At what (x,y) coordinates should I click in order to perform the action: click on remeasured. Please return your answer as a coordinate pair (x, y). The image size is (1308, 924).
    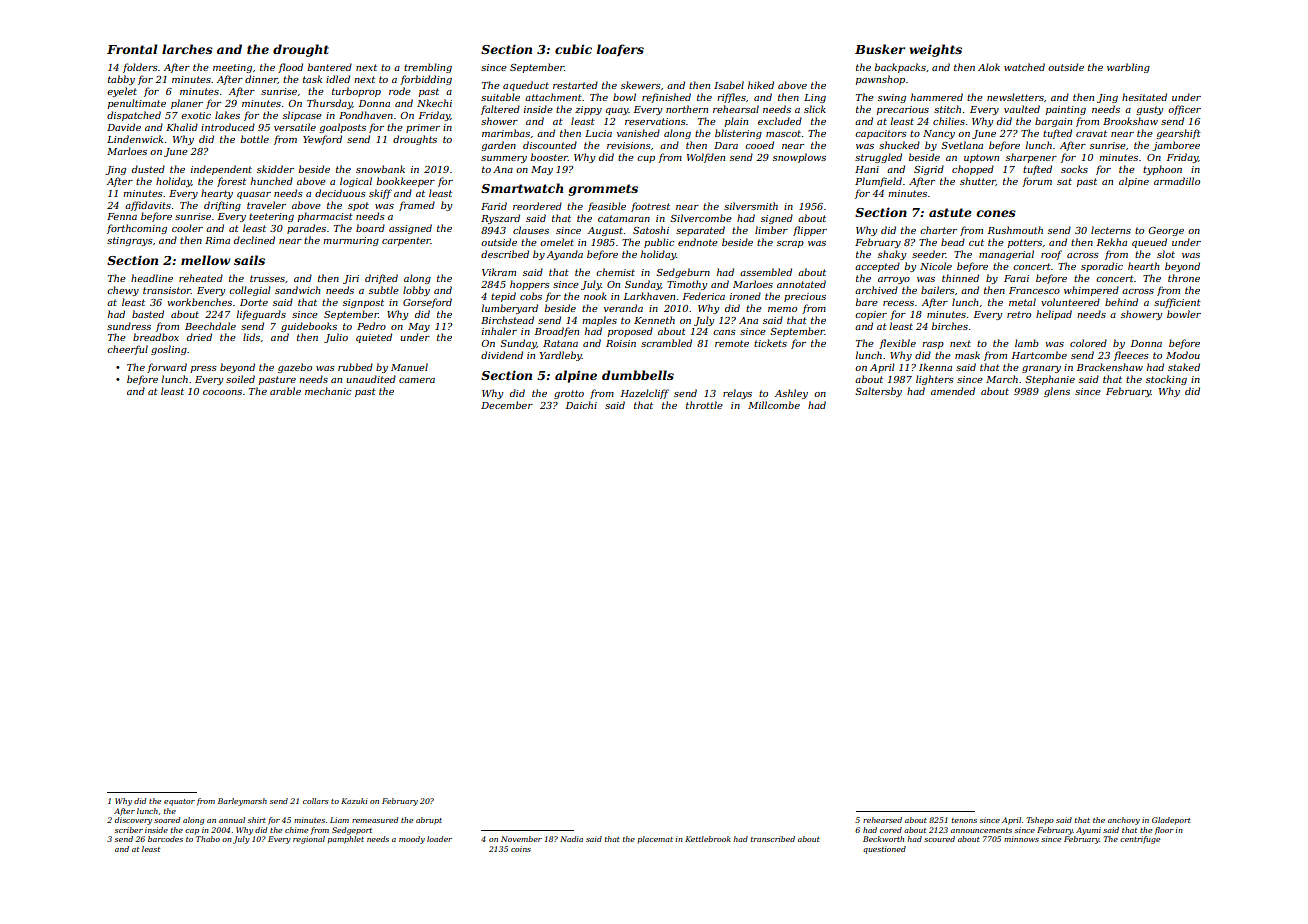
    Looking at the image, I should click on (375, 820).
